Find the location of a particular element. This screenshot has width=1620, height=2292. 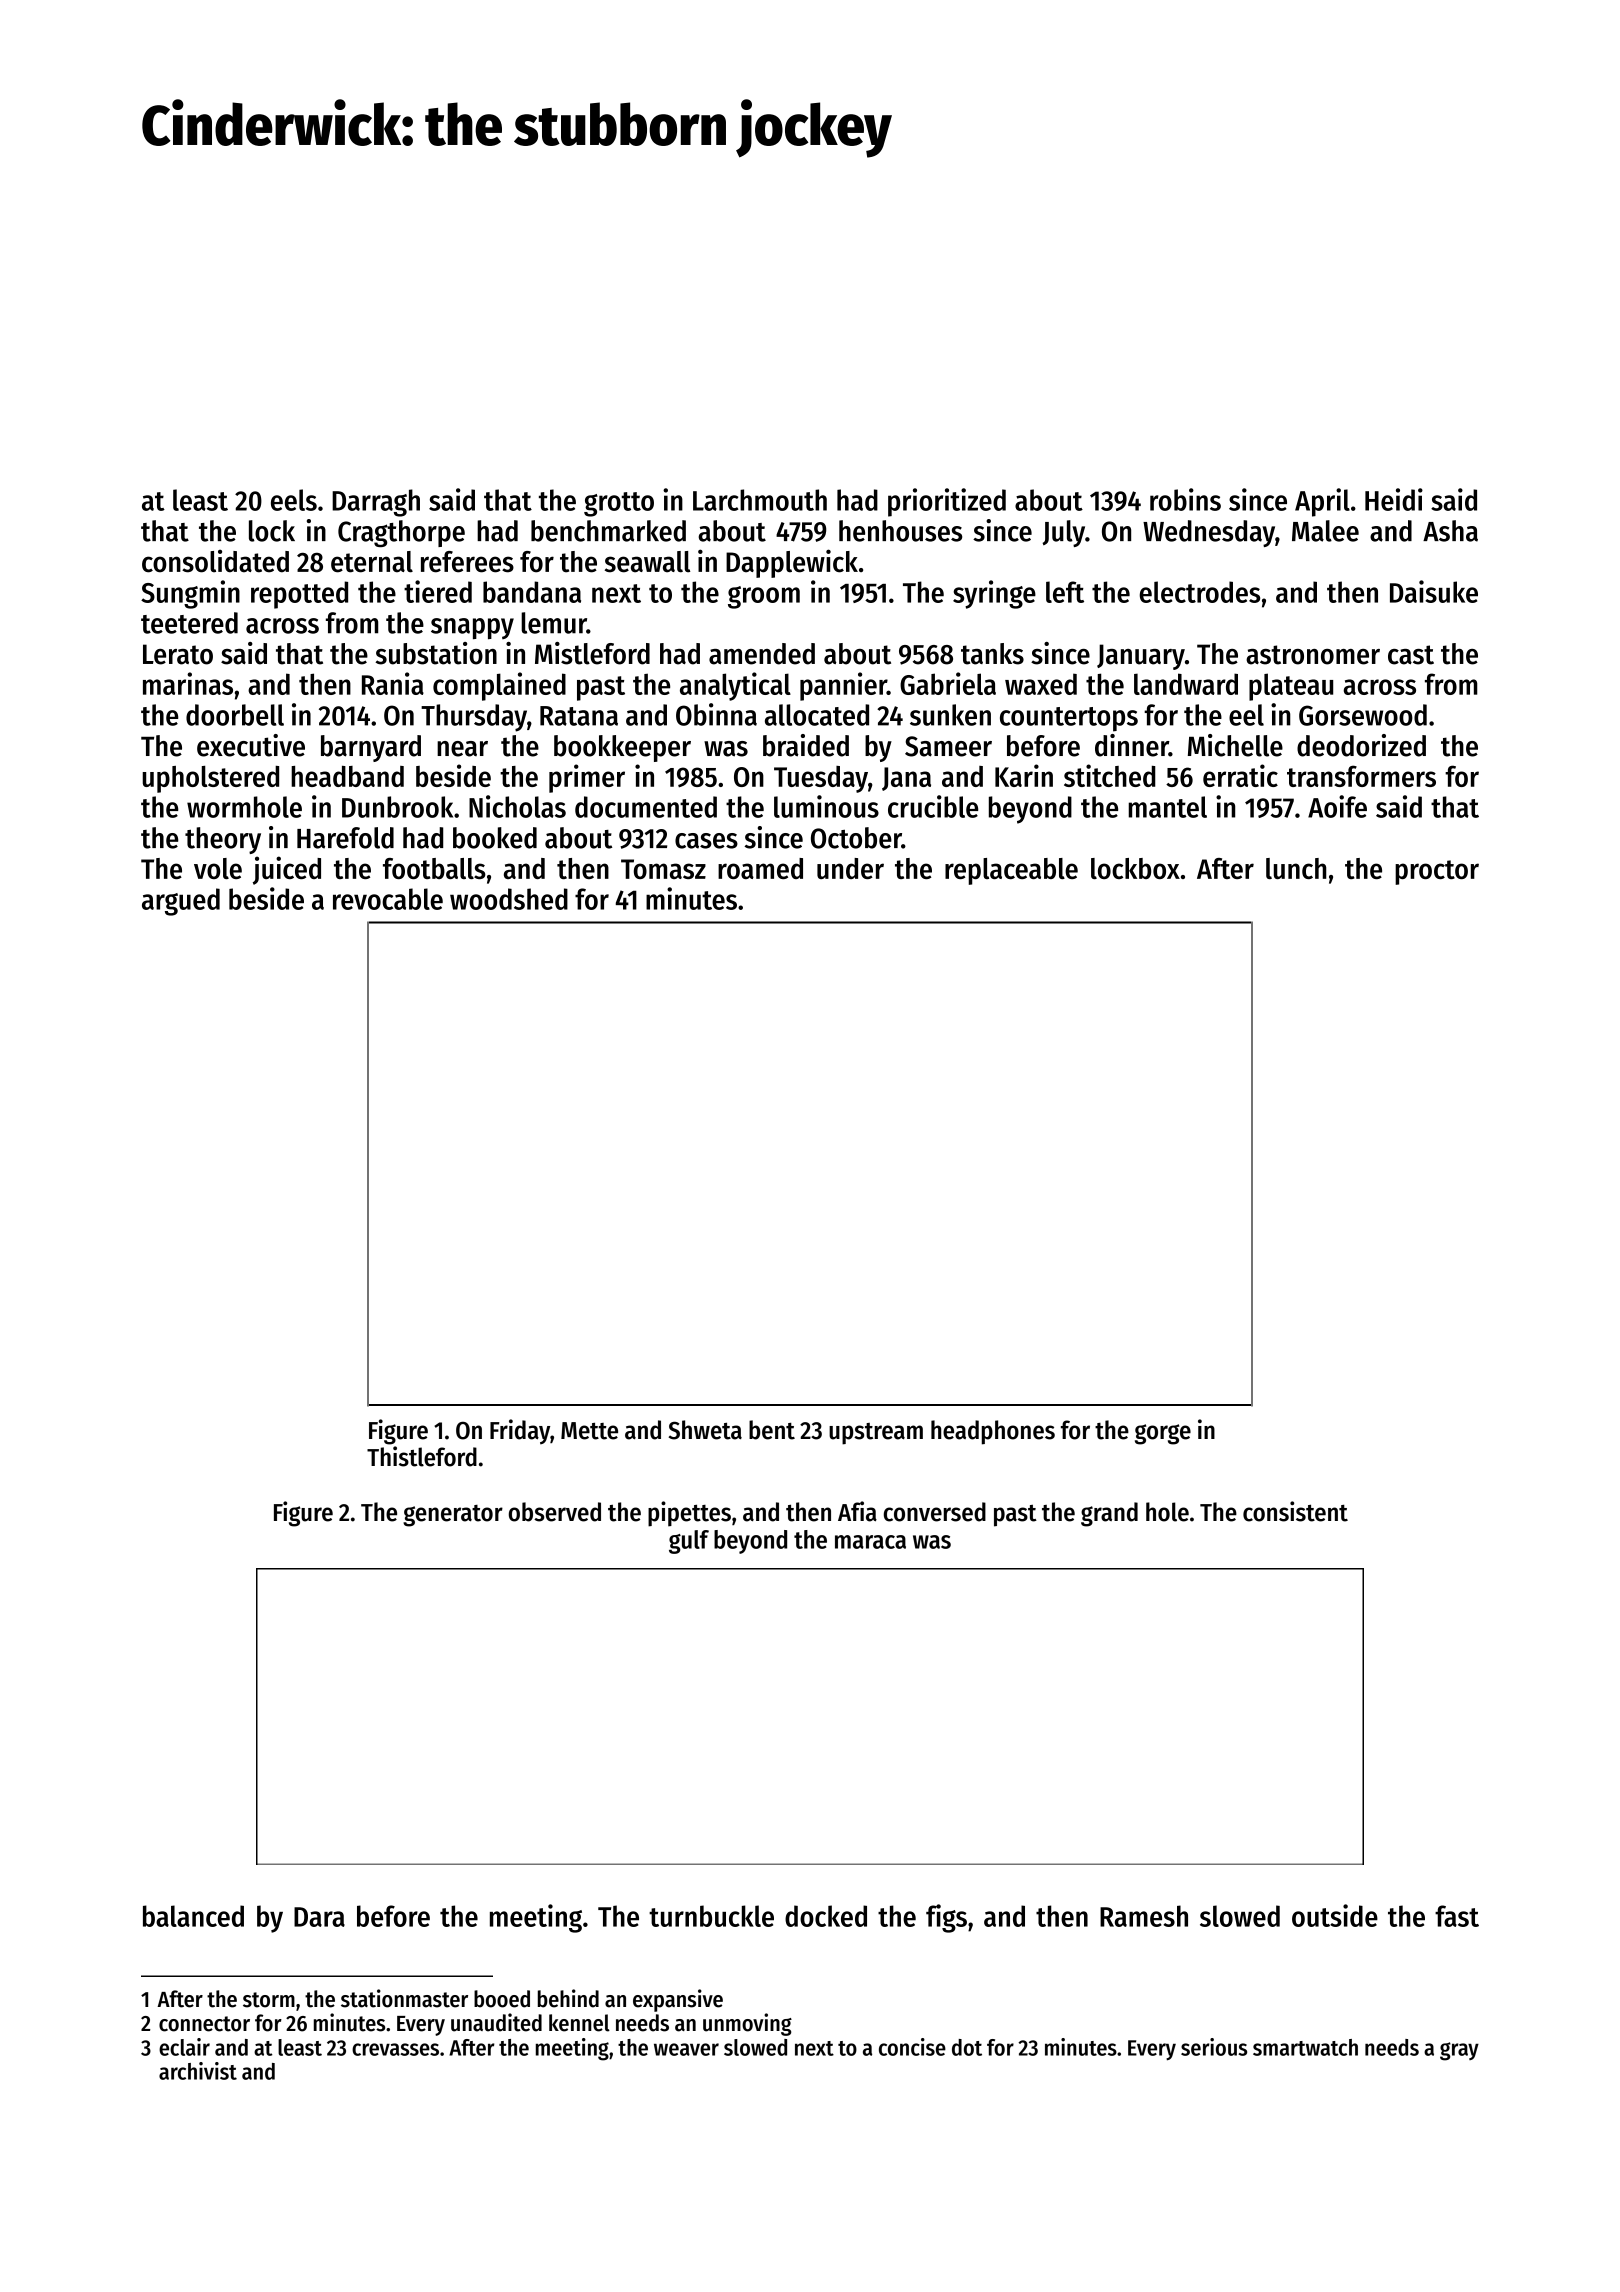

Darragh is located at coordinates (376, 503).
